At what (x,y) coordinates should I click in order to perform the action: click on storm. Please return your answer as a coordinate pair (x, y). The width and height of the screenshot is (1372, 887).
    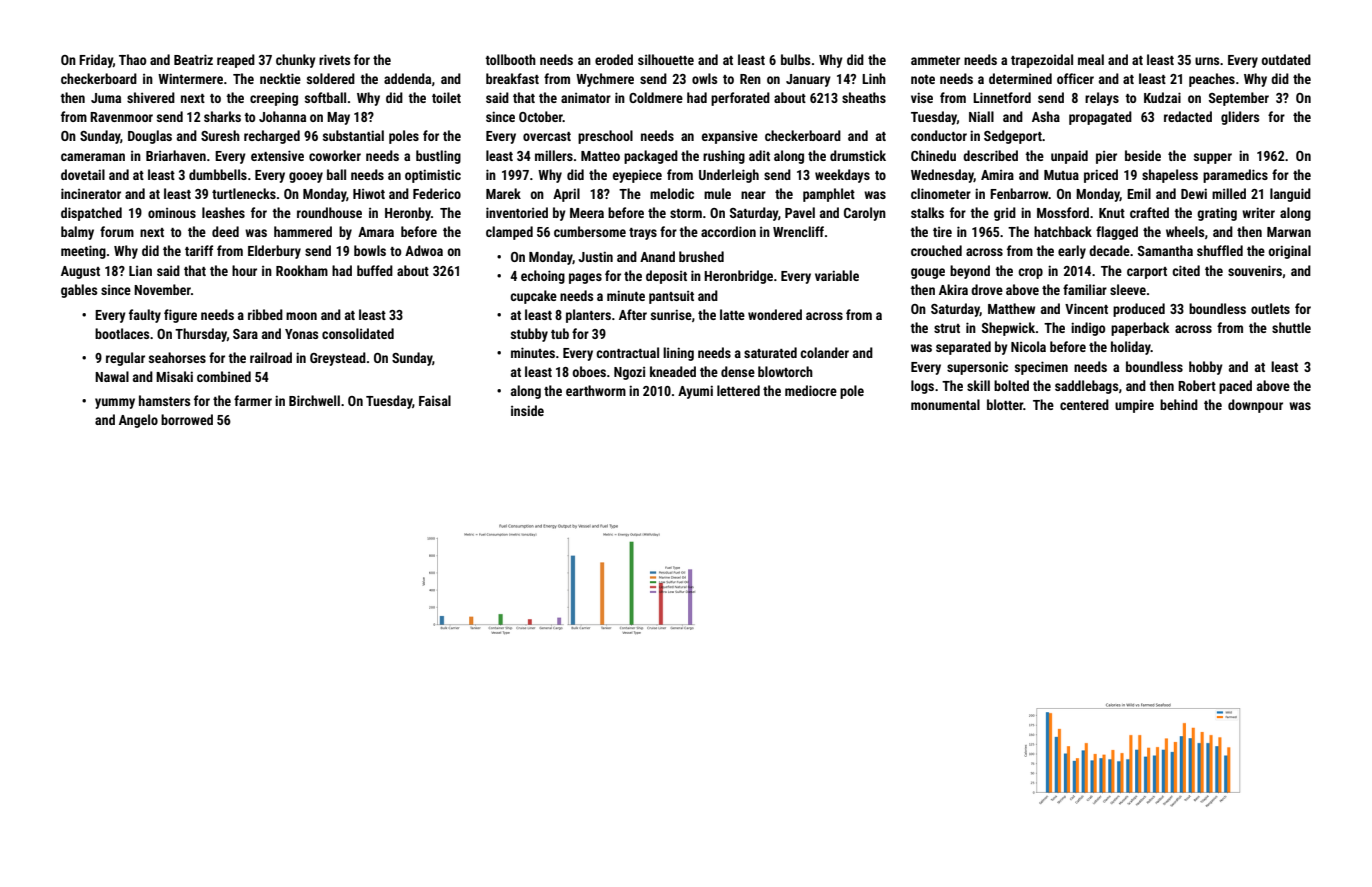
    Looking at the image, I should click on (686, 213).
